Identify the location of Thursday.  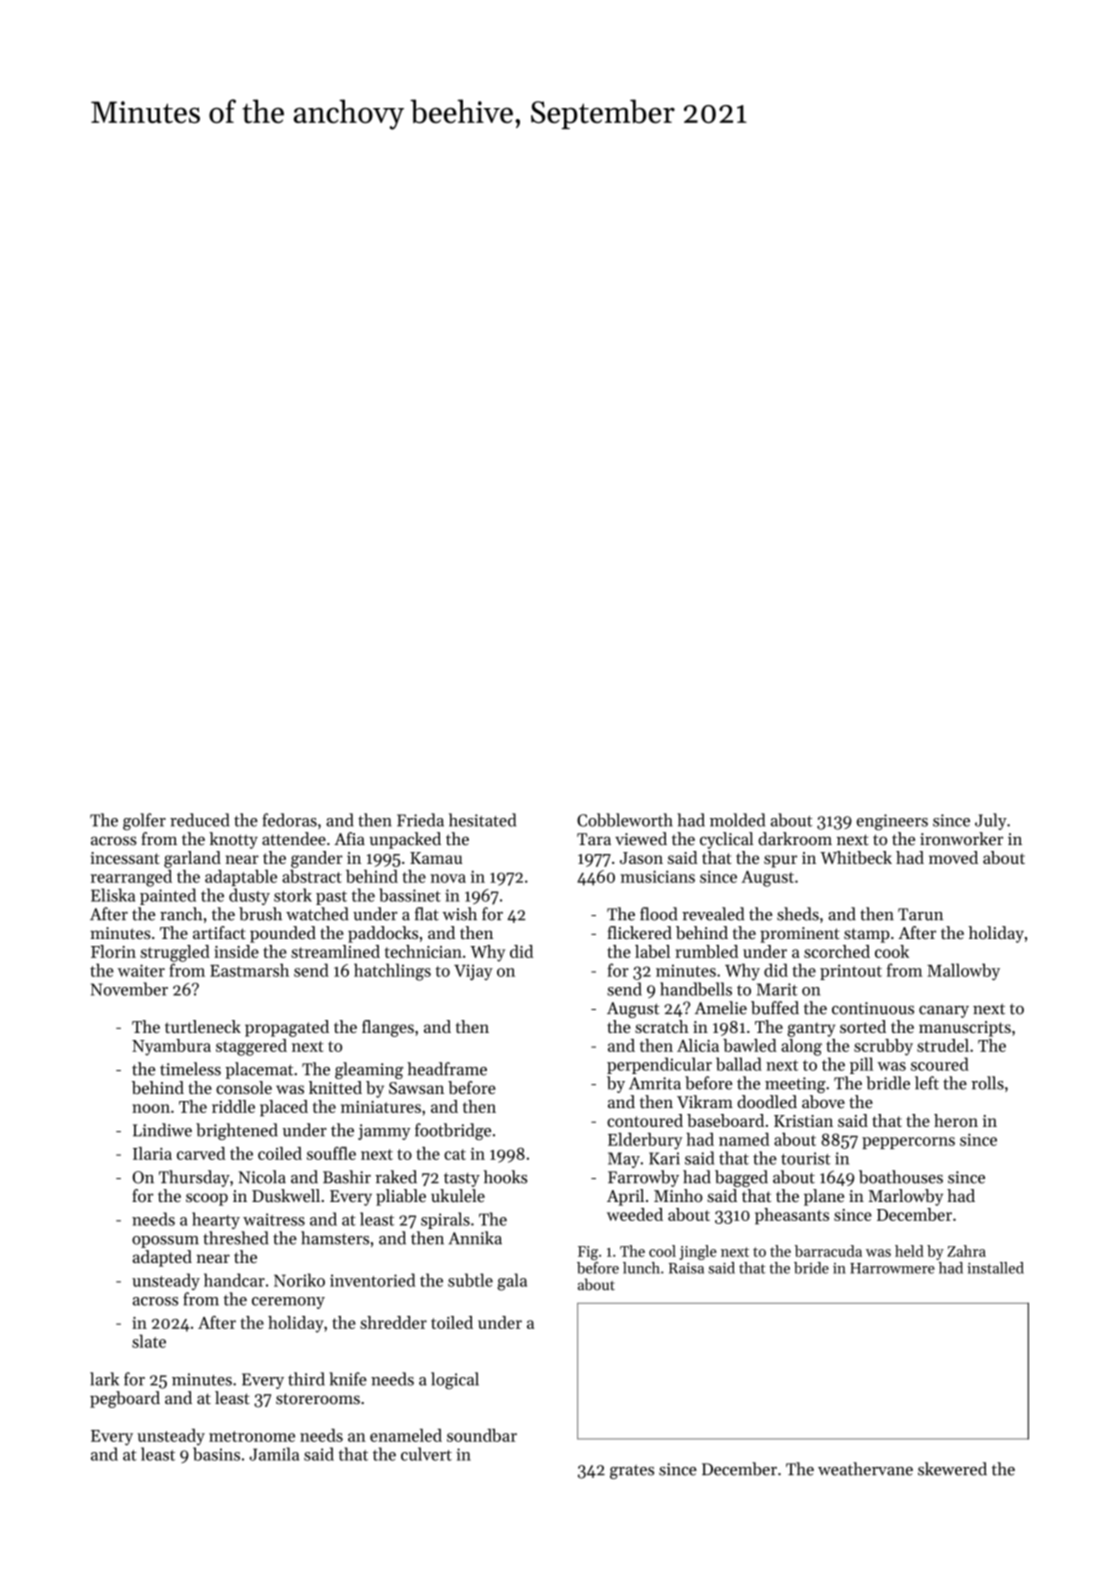
(194, 1178).
